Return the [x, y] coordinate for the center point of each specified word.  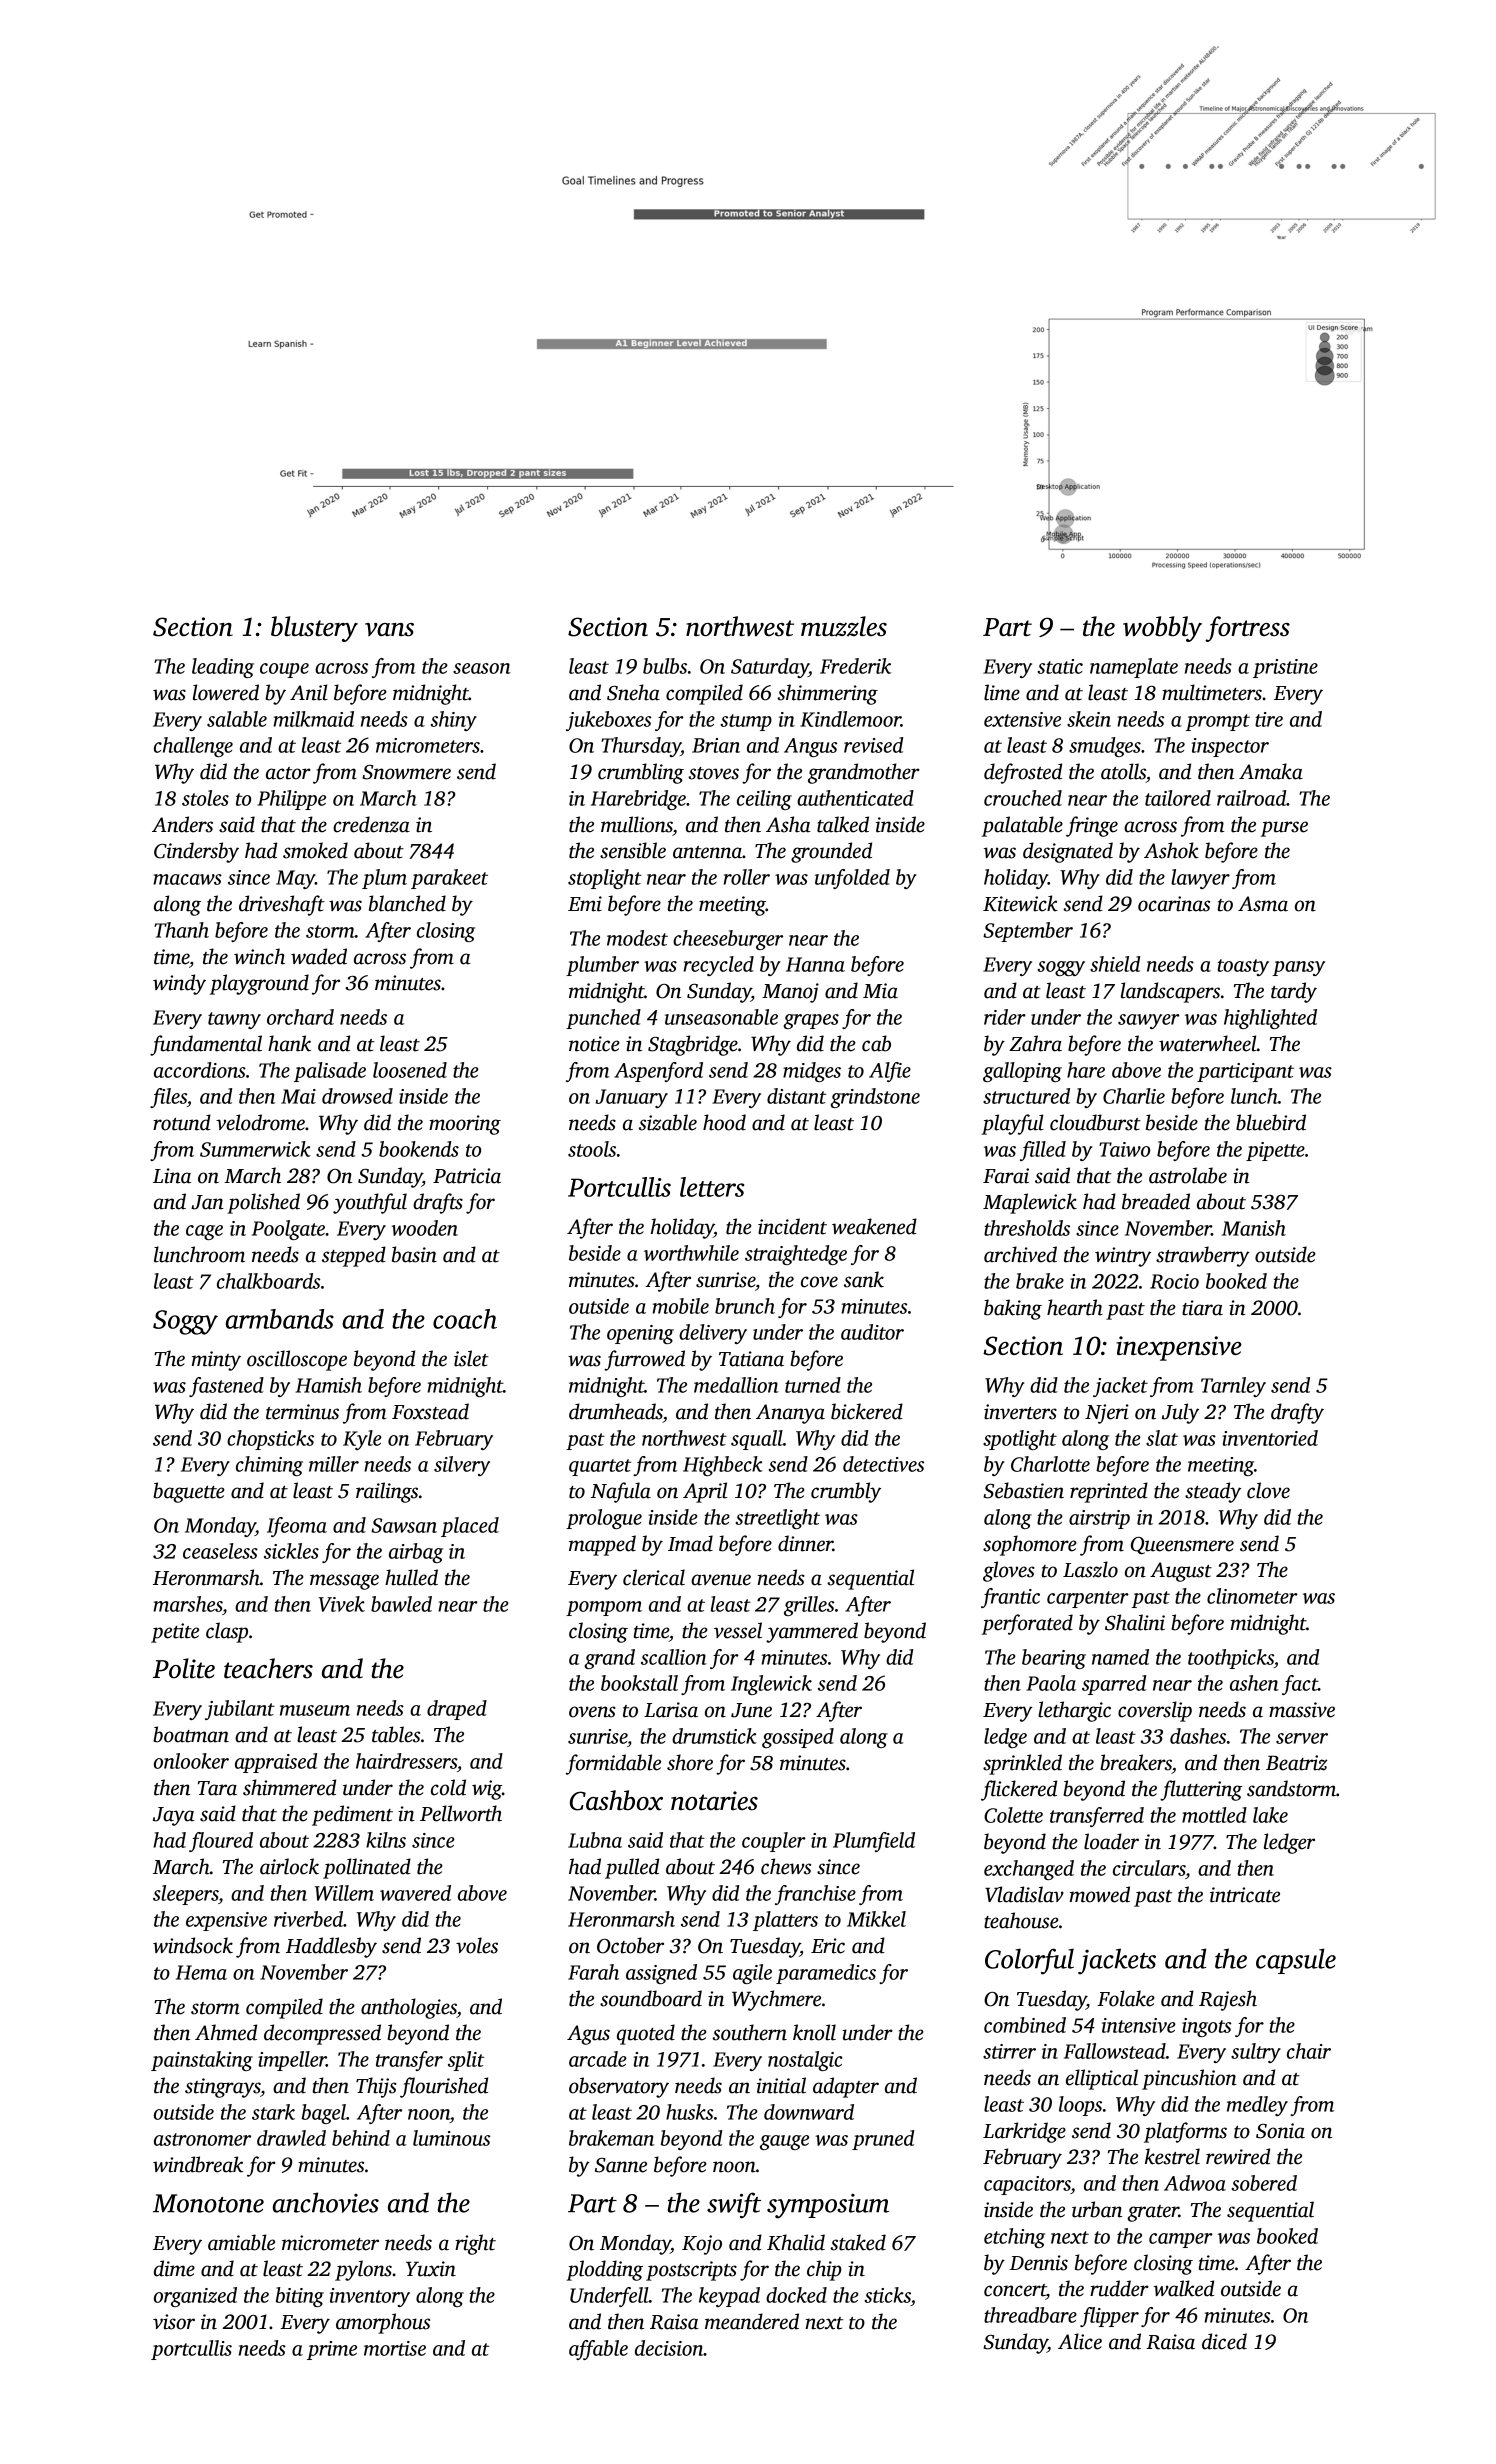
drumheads [616, 1411]
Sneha [633, 692]
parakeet [449, 879]
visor [174, 2322]
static [1060, 666]
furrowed [644, 1360]
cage [204, 1232]
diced [1224, 2341]
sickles [291, 1551]
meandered [752, 2321]
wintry [1123, 1257]
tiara [1202, 1308]
